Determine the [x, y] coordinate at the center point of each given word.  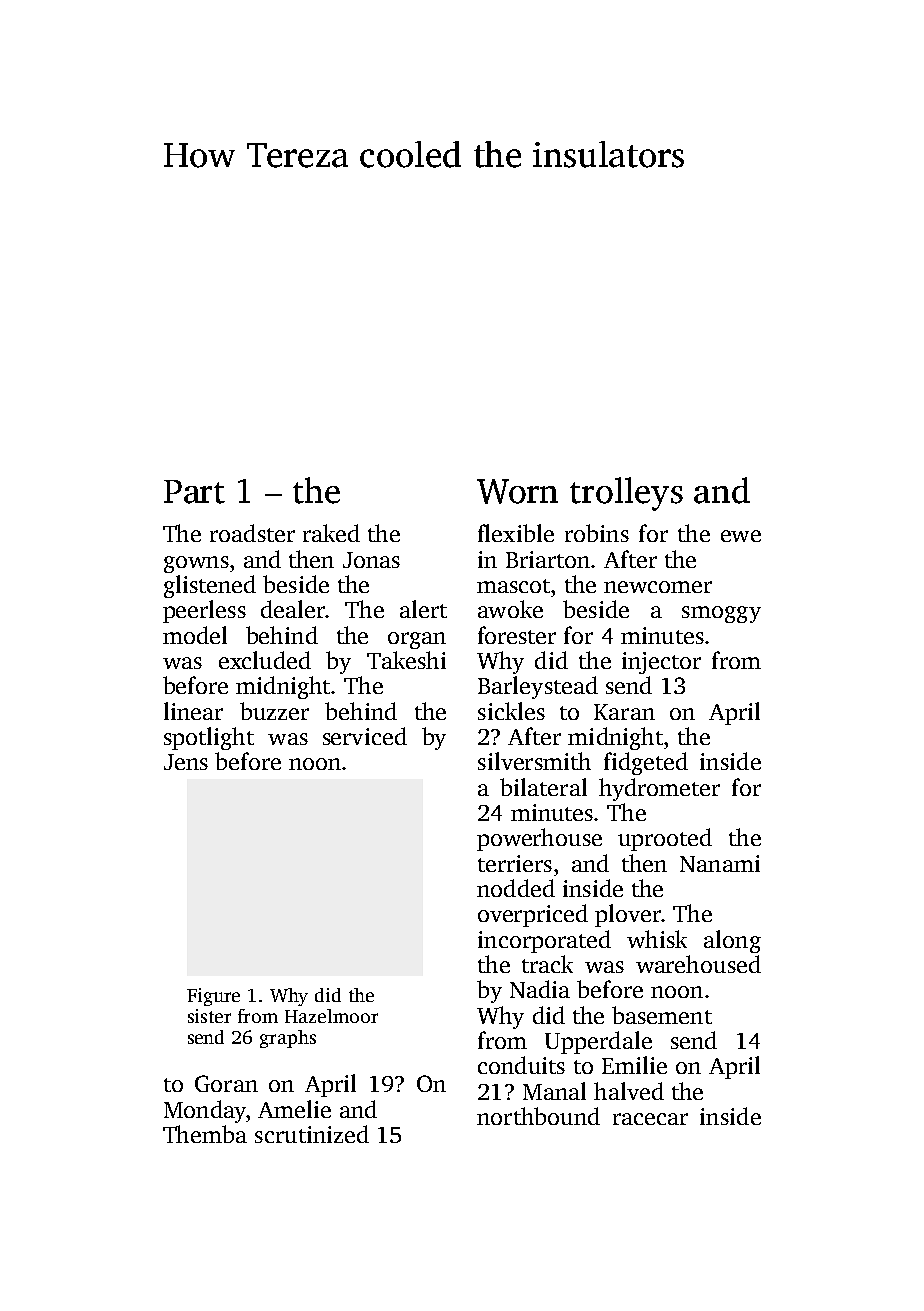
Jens [186, 762]
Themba [205, 1134]
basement [662, 1015]
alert [423, 609]
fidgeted [646, 763]
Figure [213, 997]
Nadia [540, 989]
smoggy [721, 614]
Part [194, 492]
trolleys [626, 494]
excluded [265, 660]
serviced [365, 736]
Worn [517, 491]
